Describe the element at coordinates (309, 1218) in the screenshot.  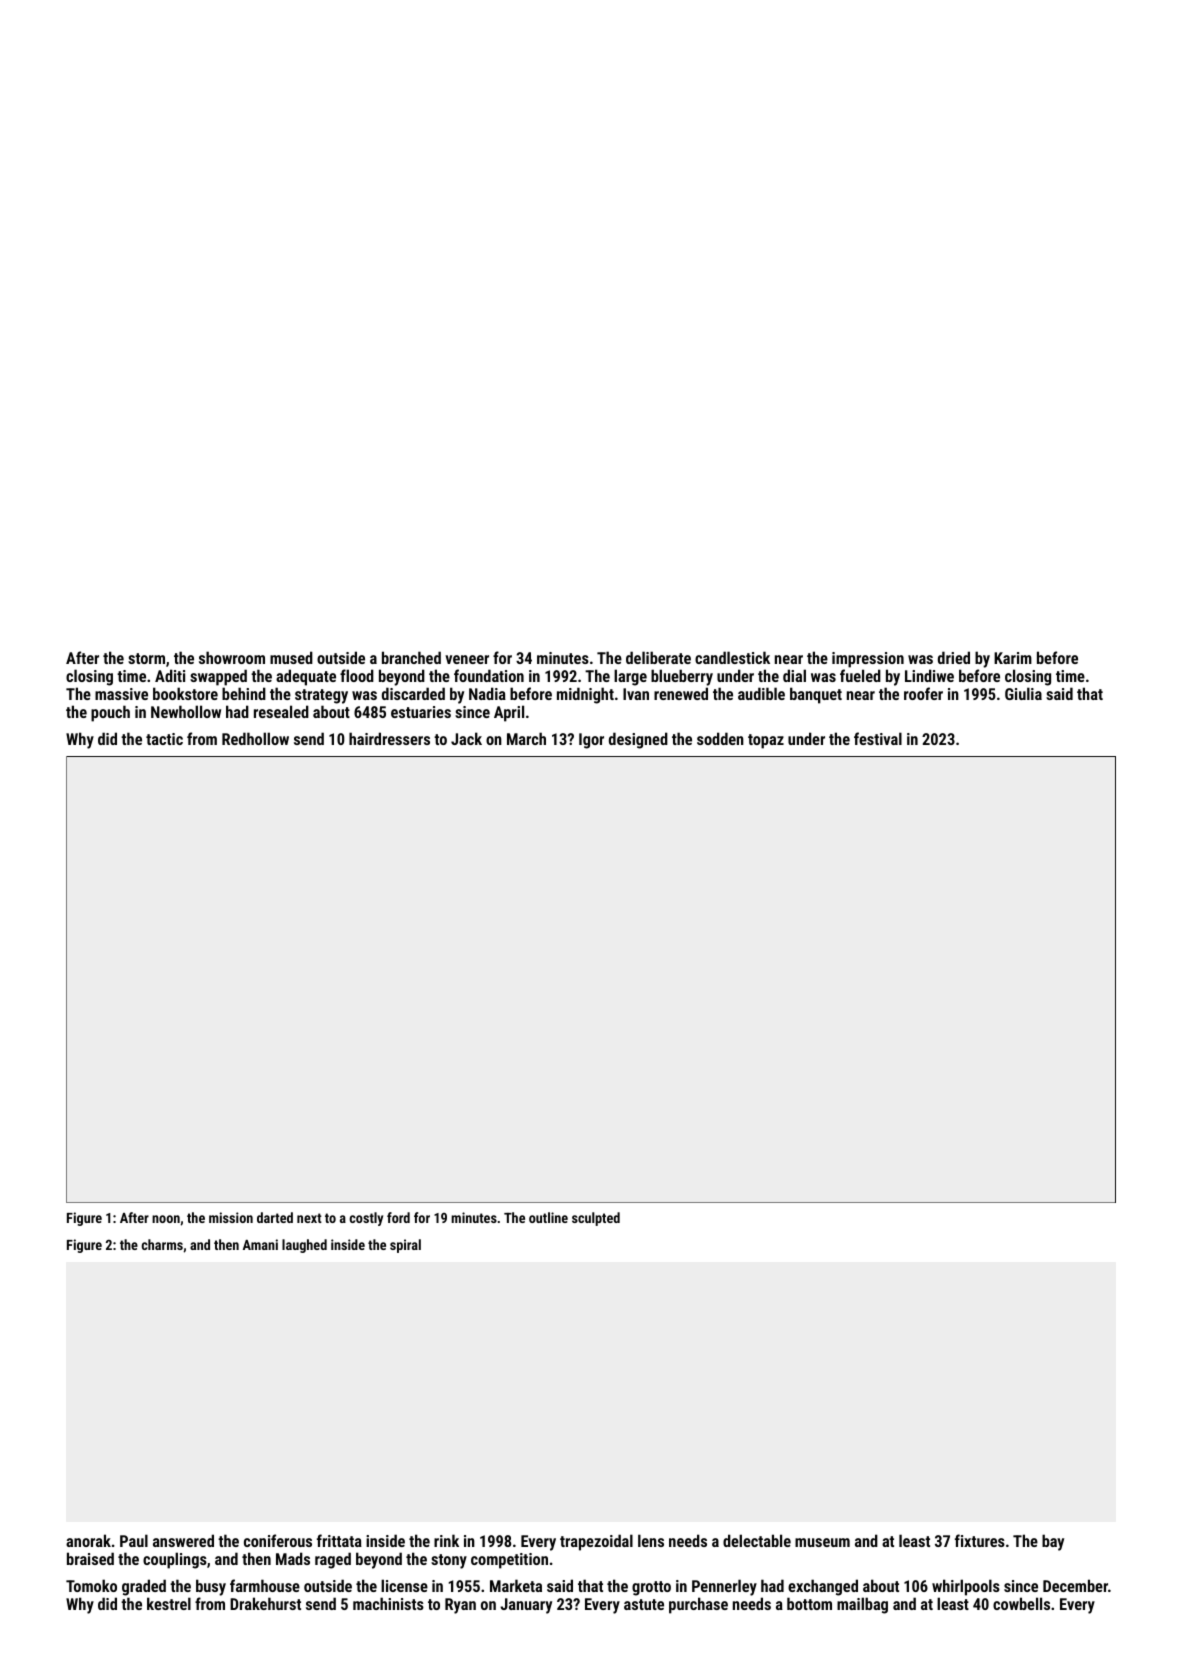
I see `next` at that location.
